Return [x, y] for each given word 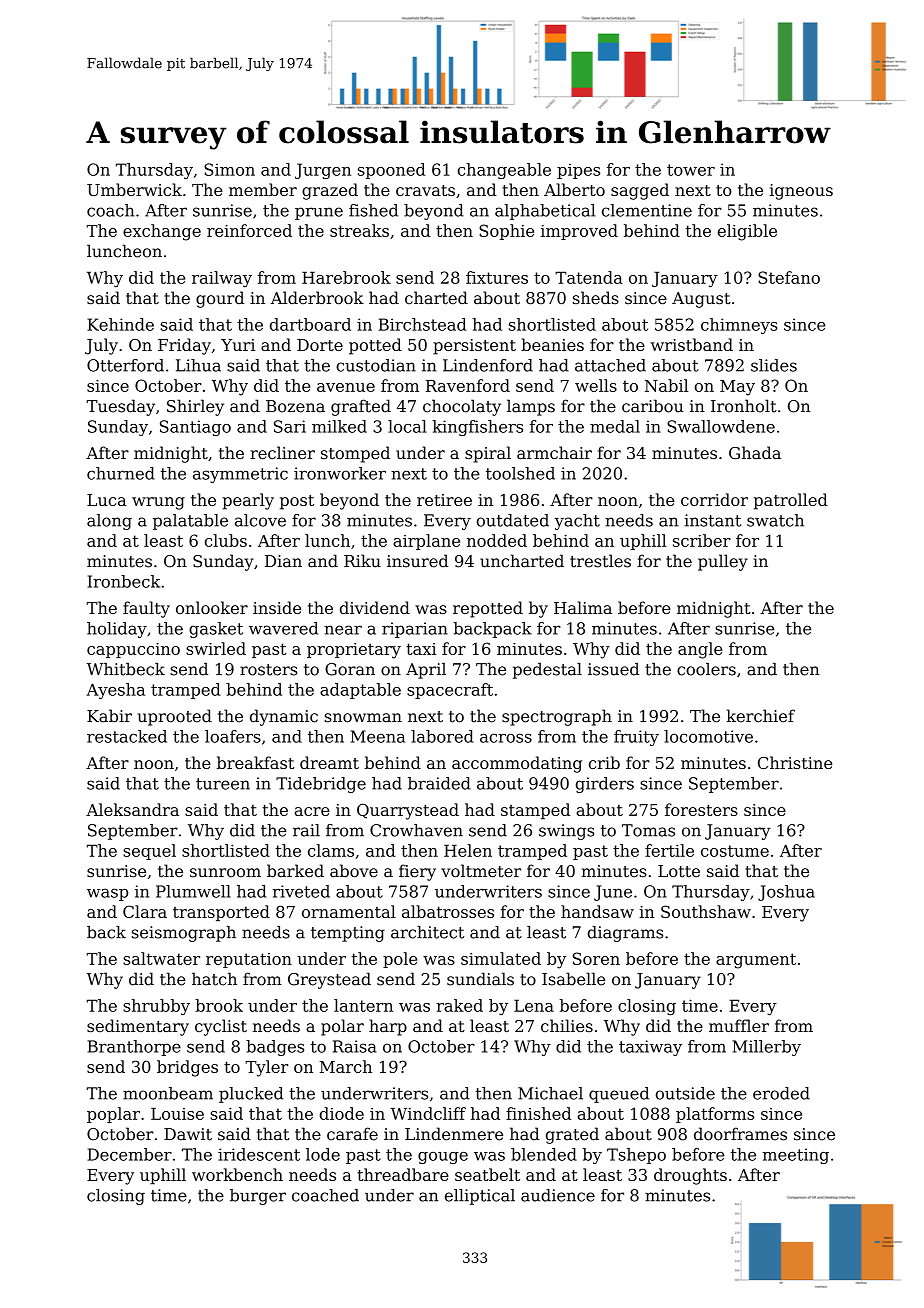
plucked [251, 1095]
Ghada [755, 452]
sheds [596, 297]
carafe [352, 1134]
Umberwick [134, 189]
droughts [690, 1176]
